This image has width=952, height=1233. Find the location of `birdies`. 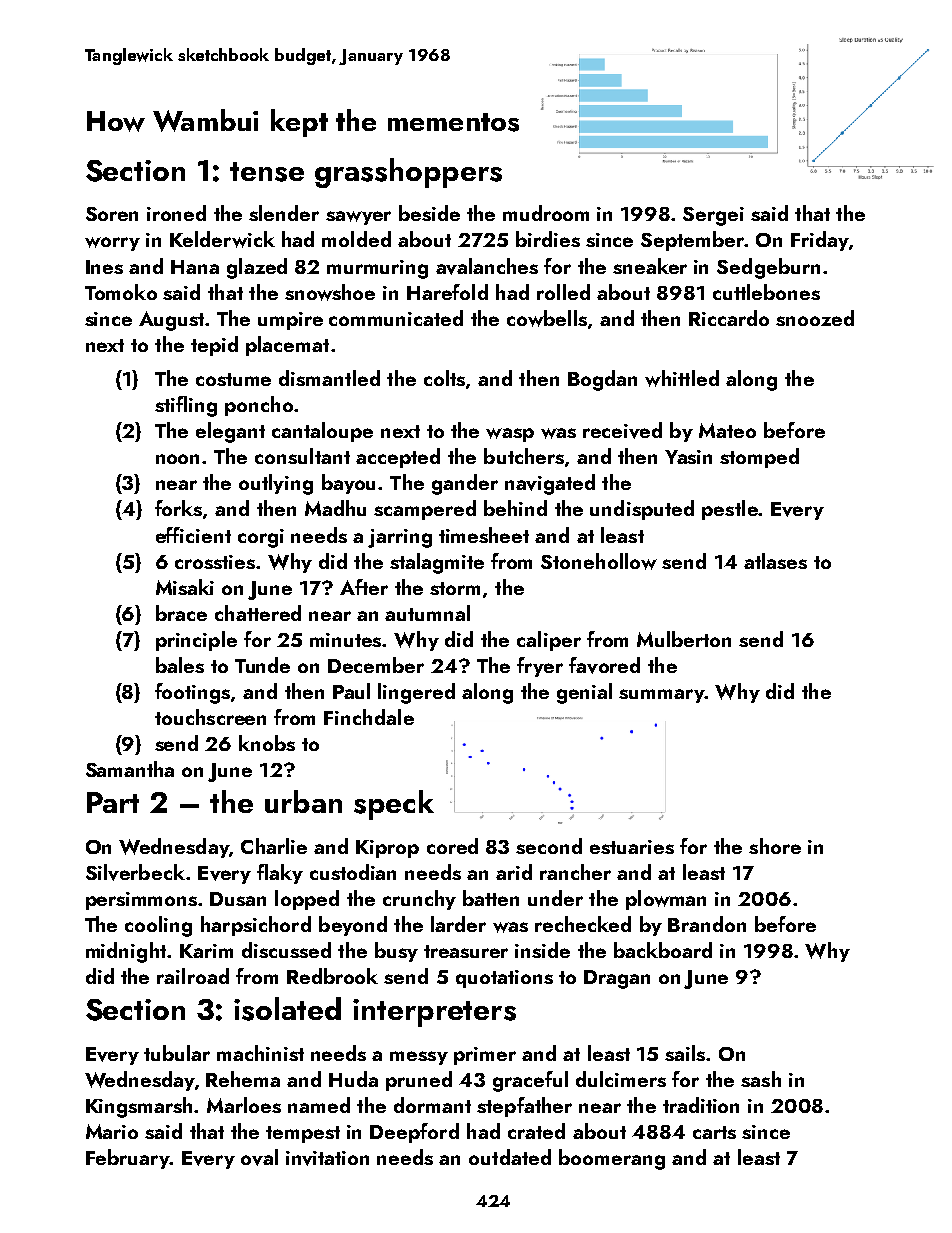

birdies is located at coordinates (548, 239).
